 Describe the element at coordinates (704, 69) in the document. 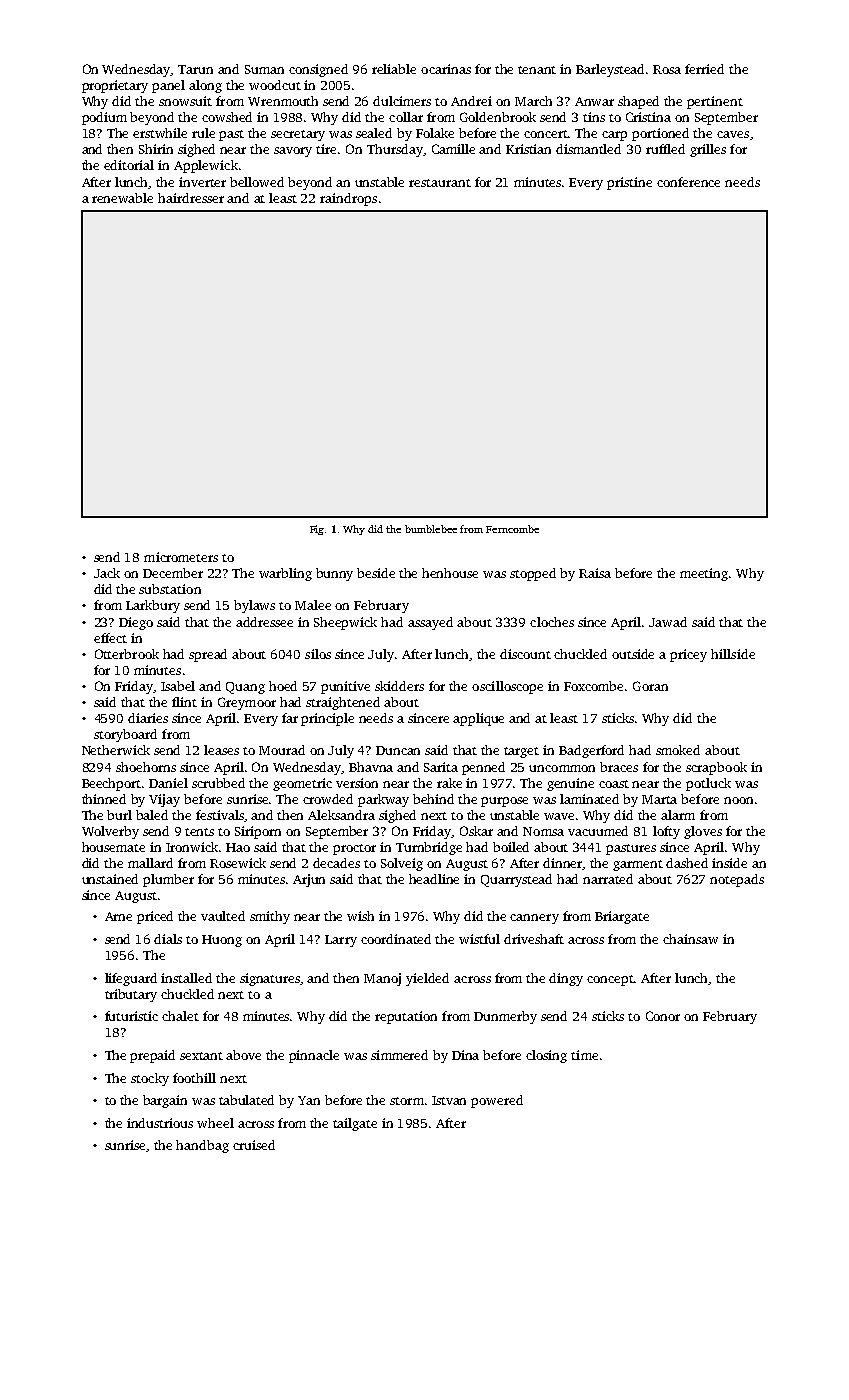

I see `ferried` at that location.
